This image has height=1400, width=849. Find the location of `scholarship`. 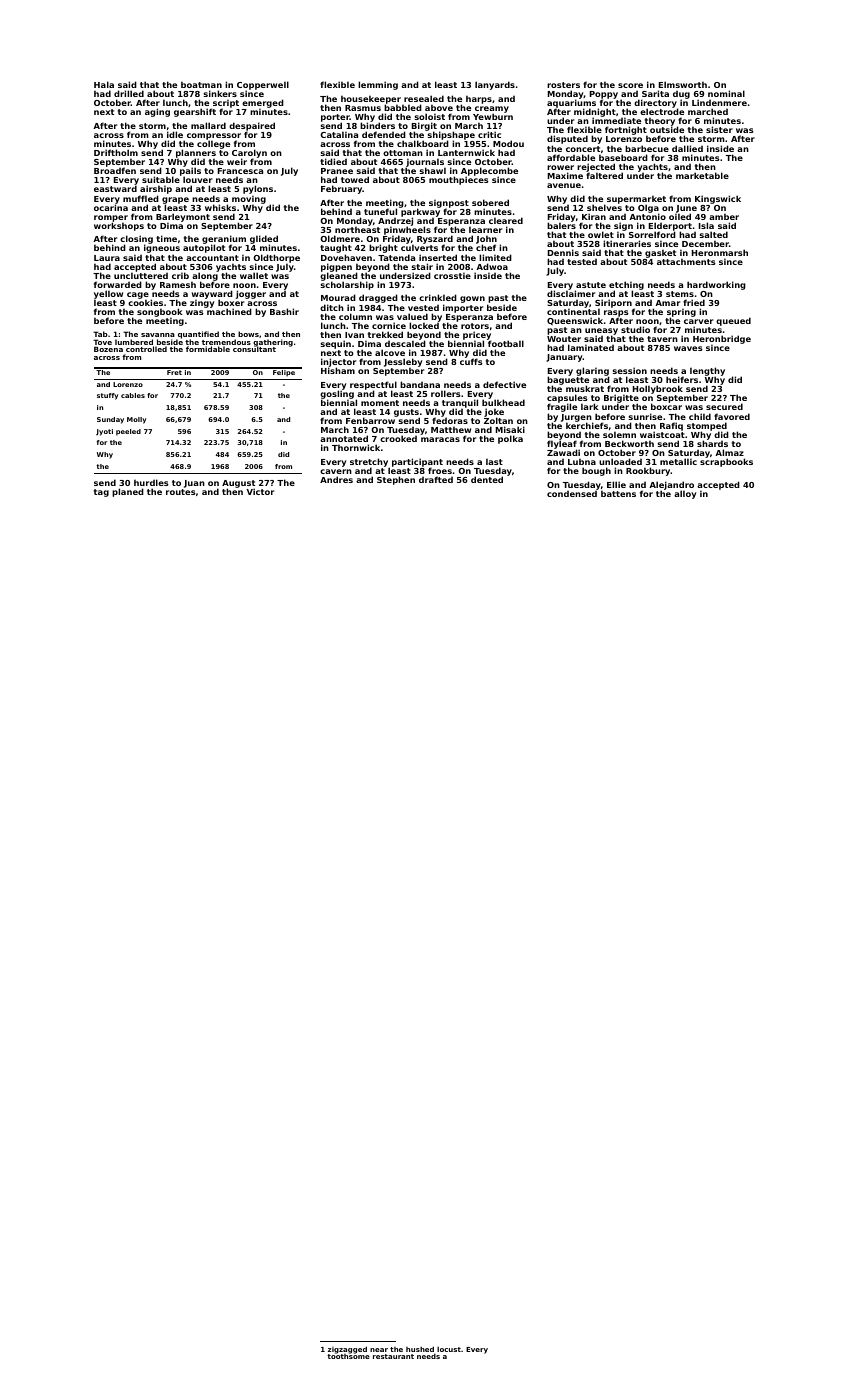

scholarship is located at coordinates (347, 286).
